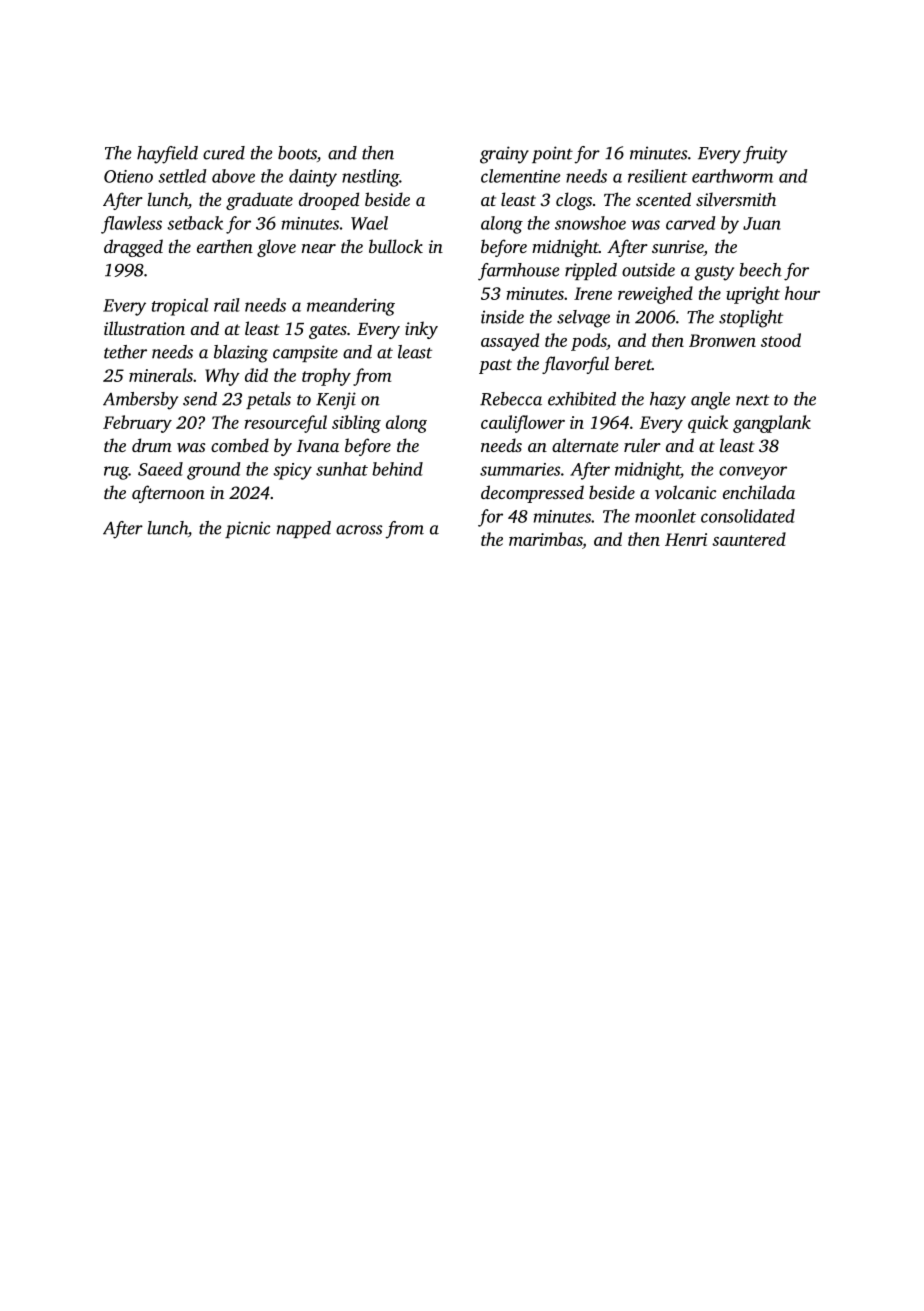  What do you see at coordinates (116, 473) in the document?
I see `rug` at bounding box center [116, 473].
